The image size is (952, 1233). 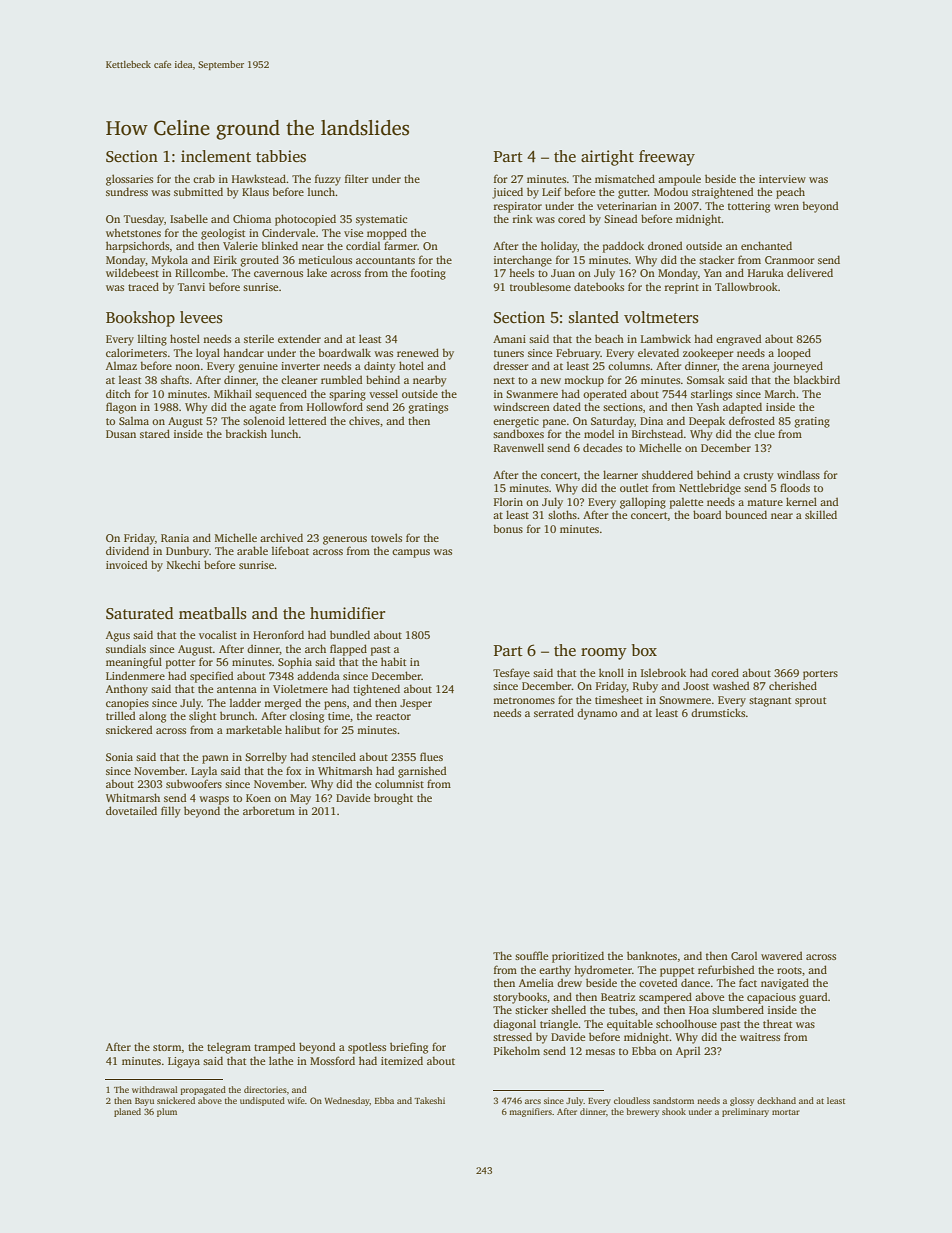 What do you see at coordinates (357, 178) in the screenshot?
I see `filter` at bounding box center [357, 178].
